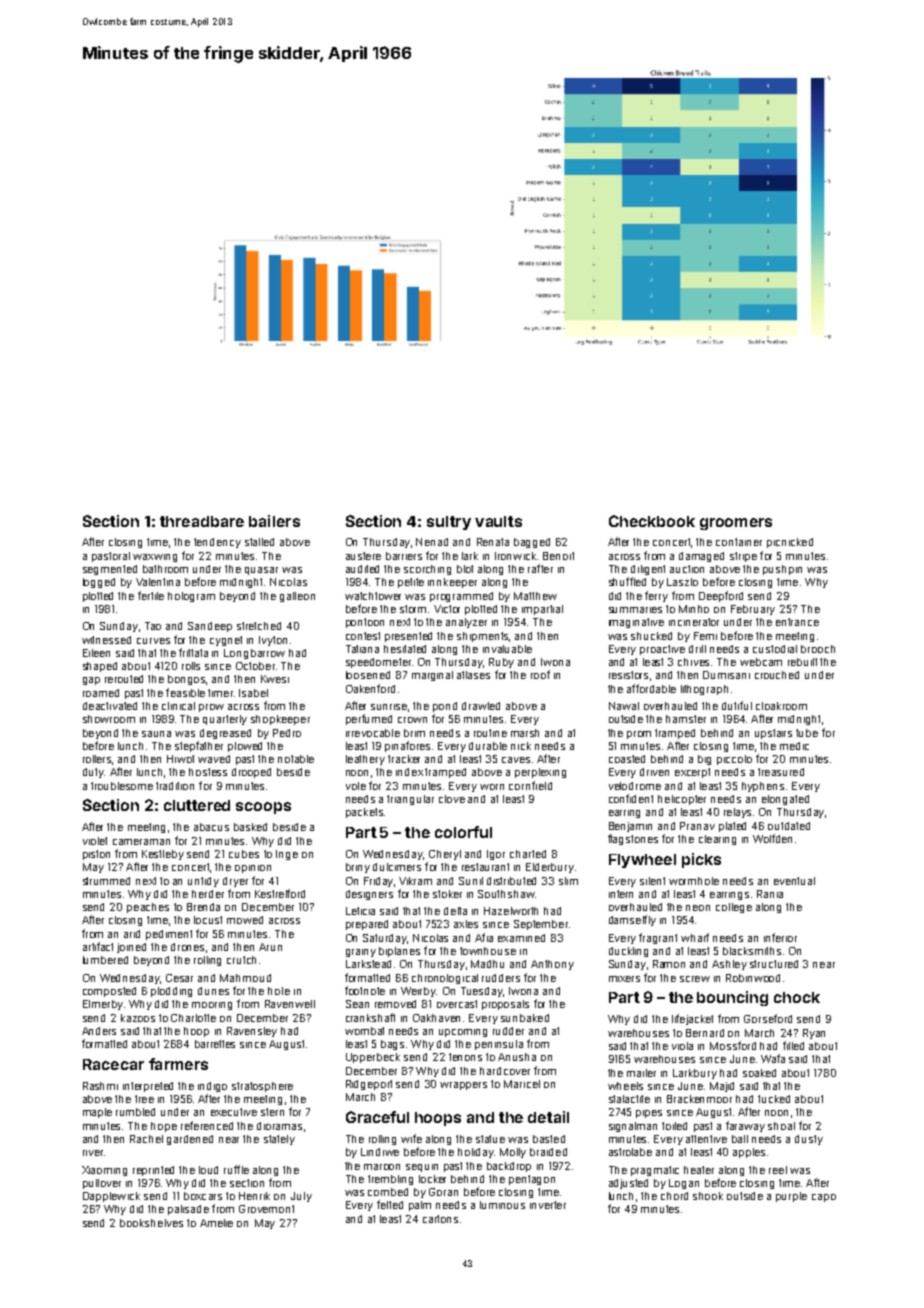 The width and height of the document is (924, 1308). Describe the element at coordinates (440, 1219) in the document. I see `cartons` at that location.
